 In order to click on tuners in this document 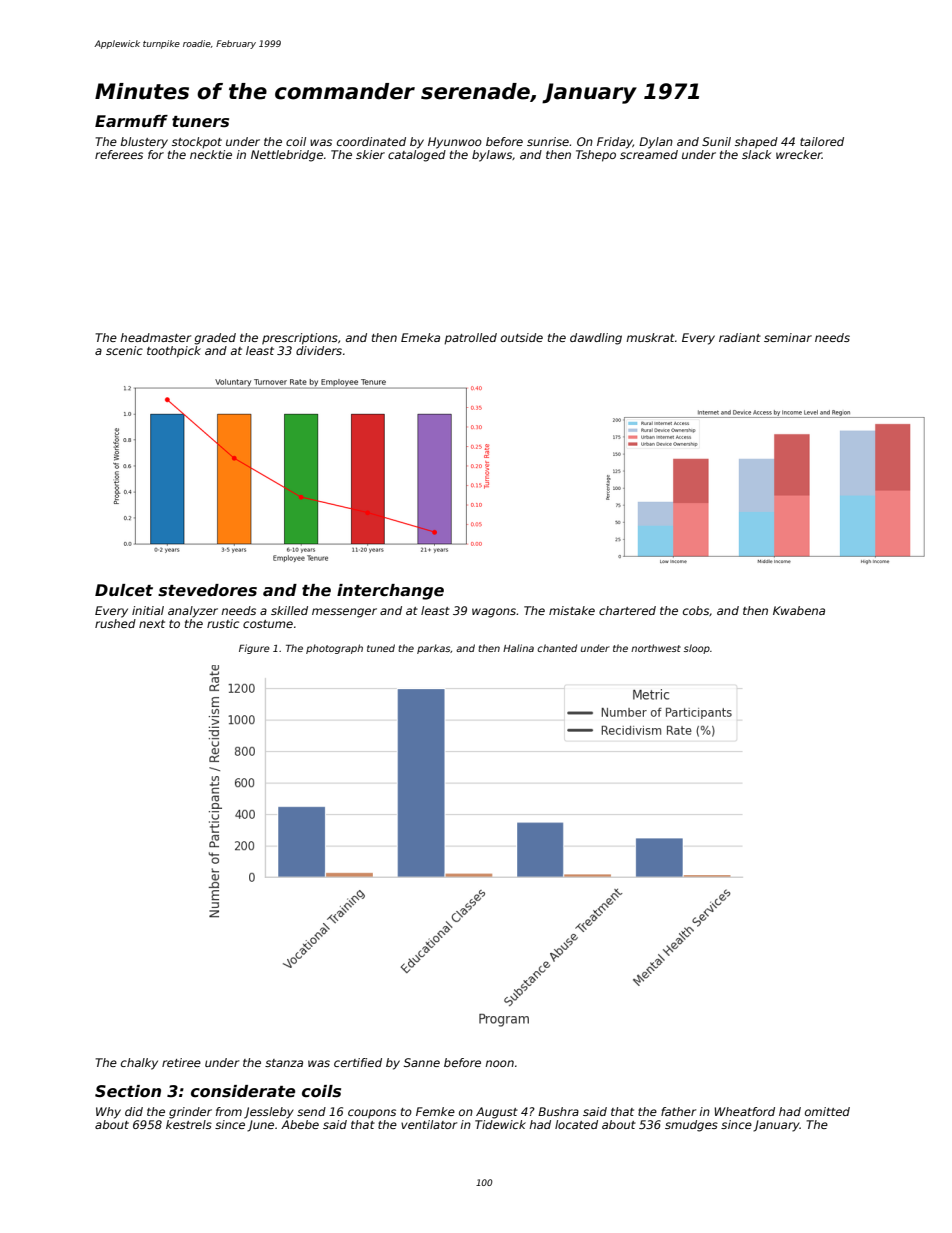, I will do `click(200, 122)`.
